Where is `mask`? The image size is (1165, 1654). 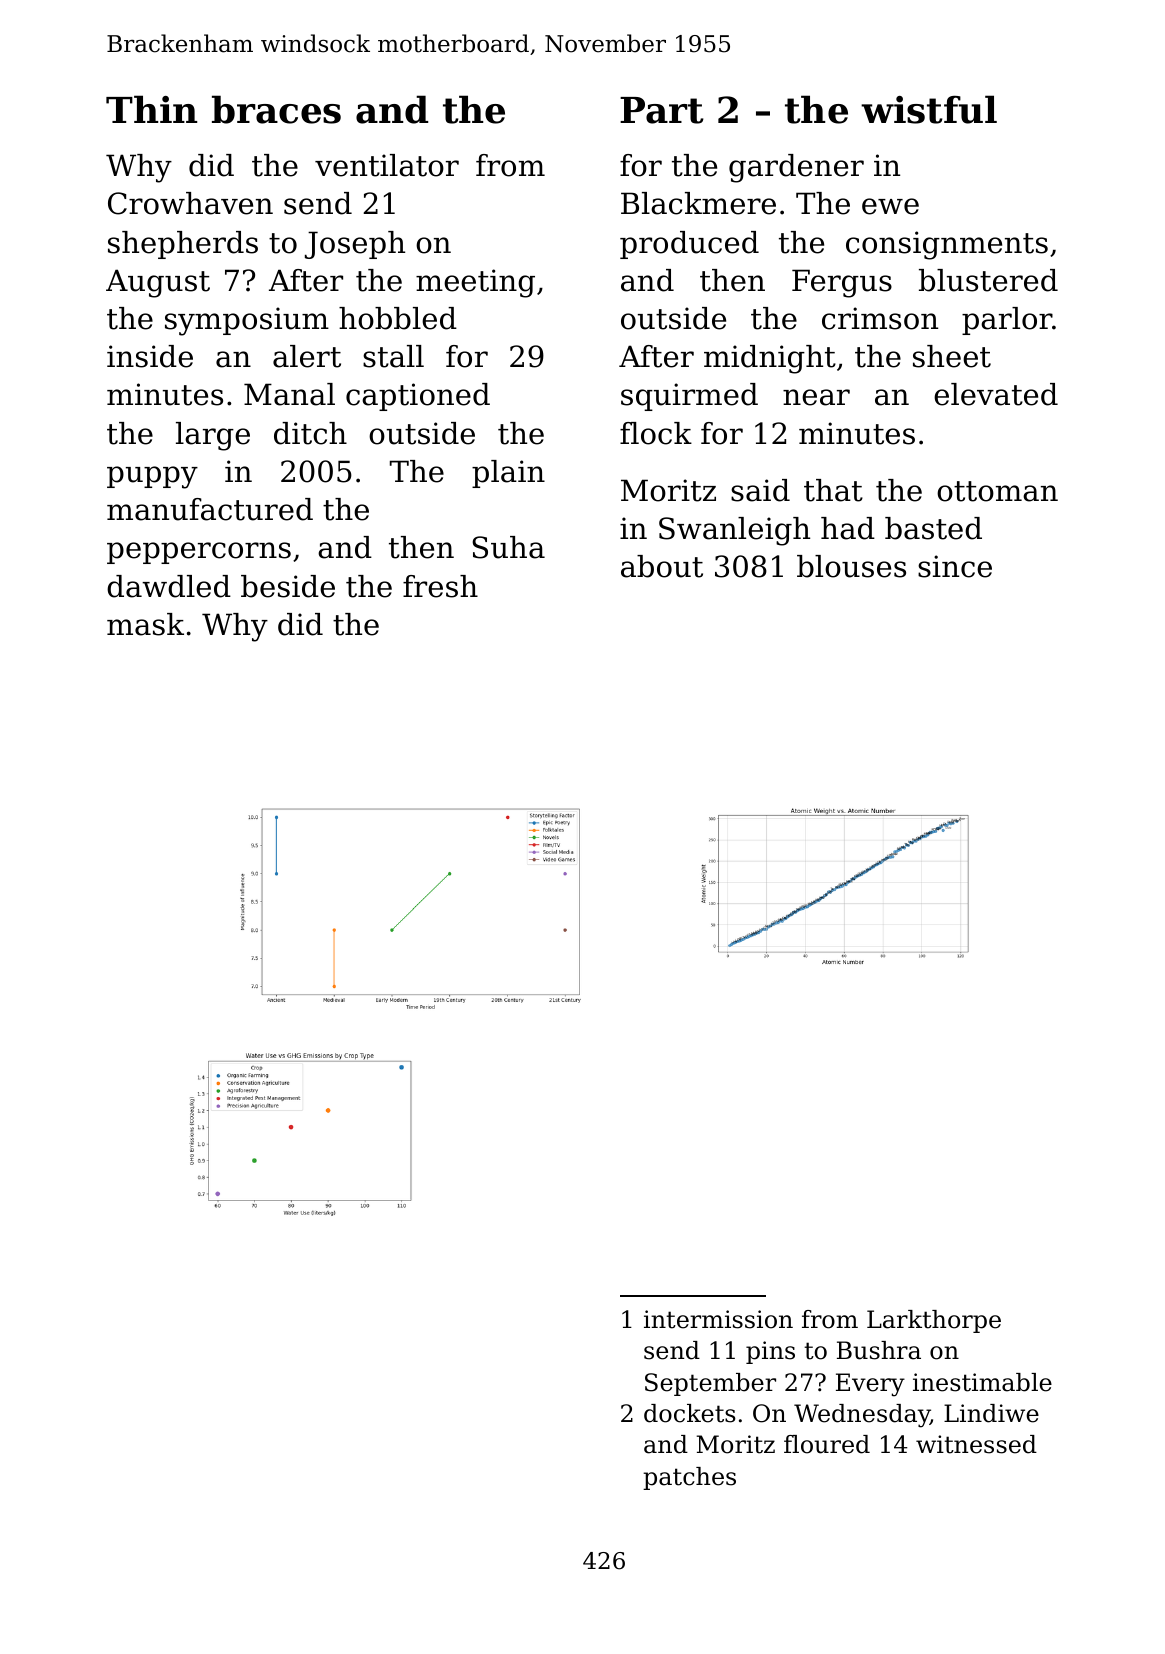
mask is located at coordinates (145, 624).
